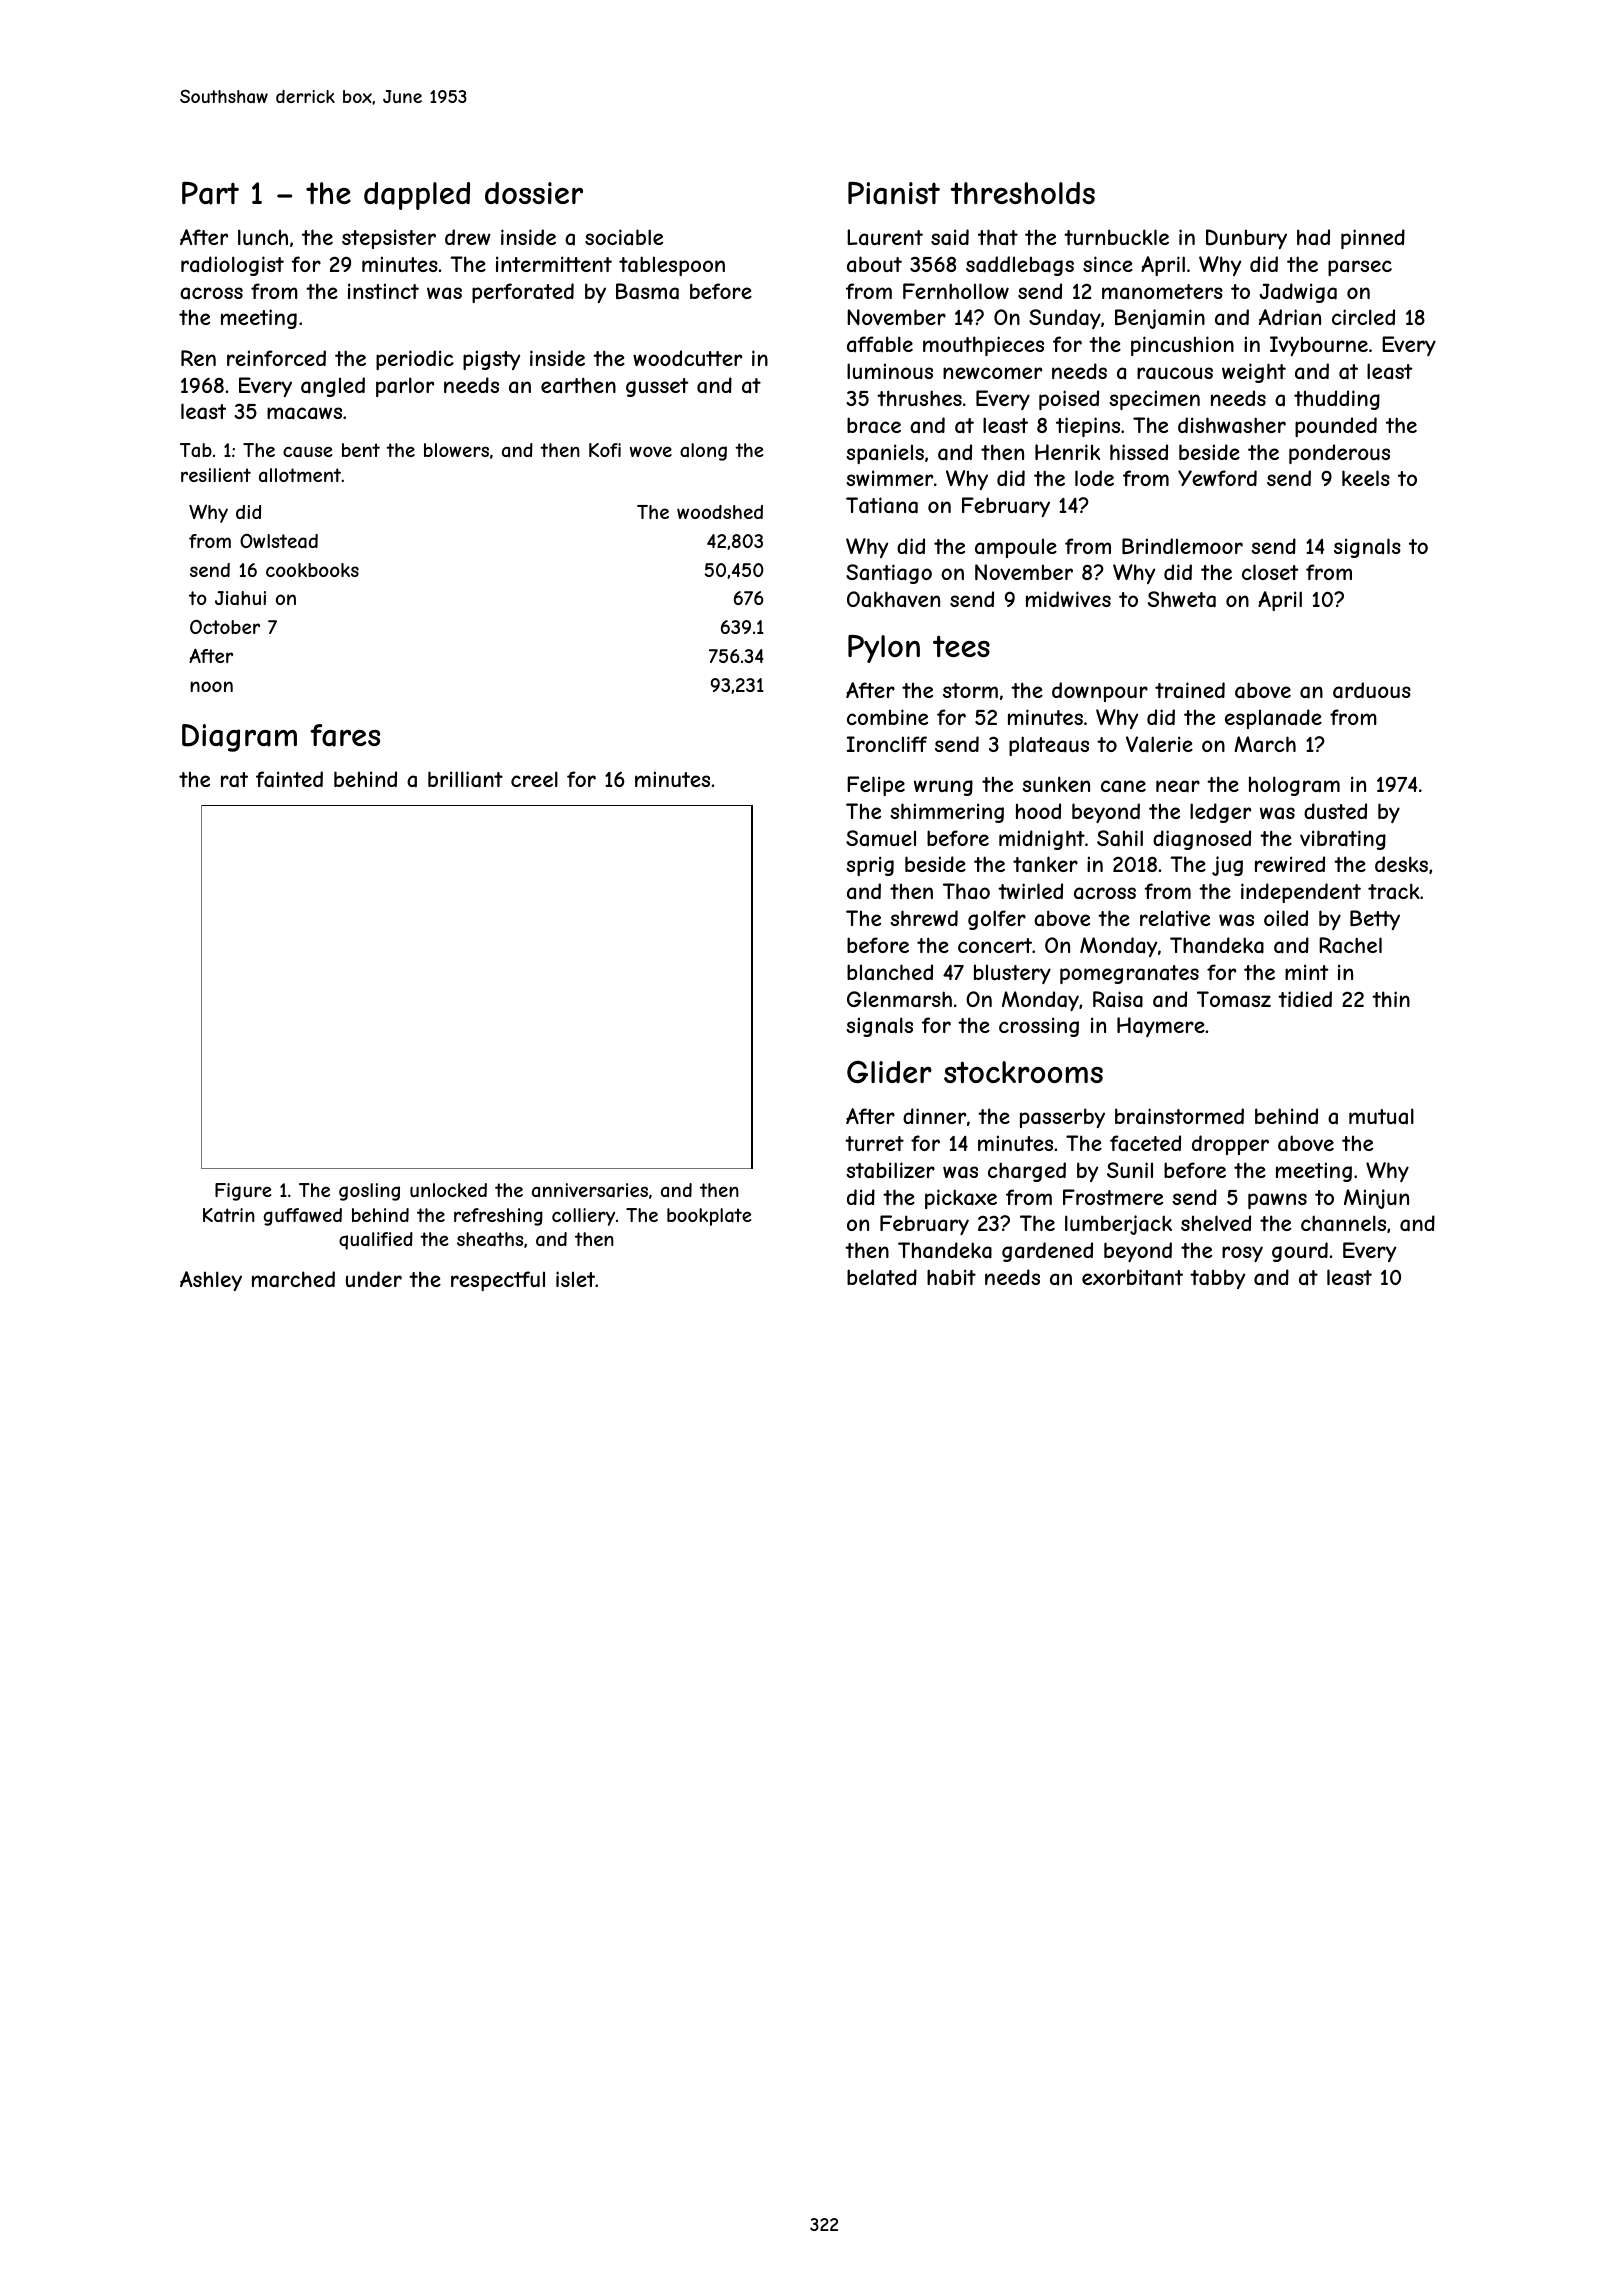 The image size is (1620, 2292). I want to click on dusted, so click(1335, 811).
